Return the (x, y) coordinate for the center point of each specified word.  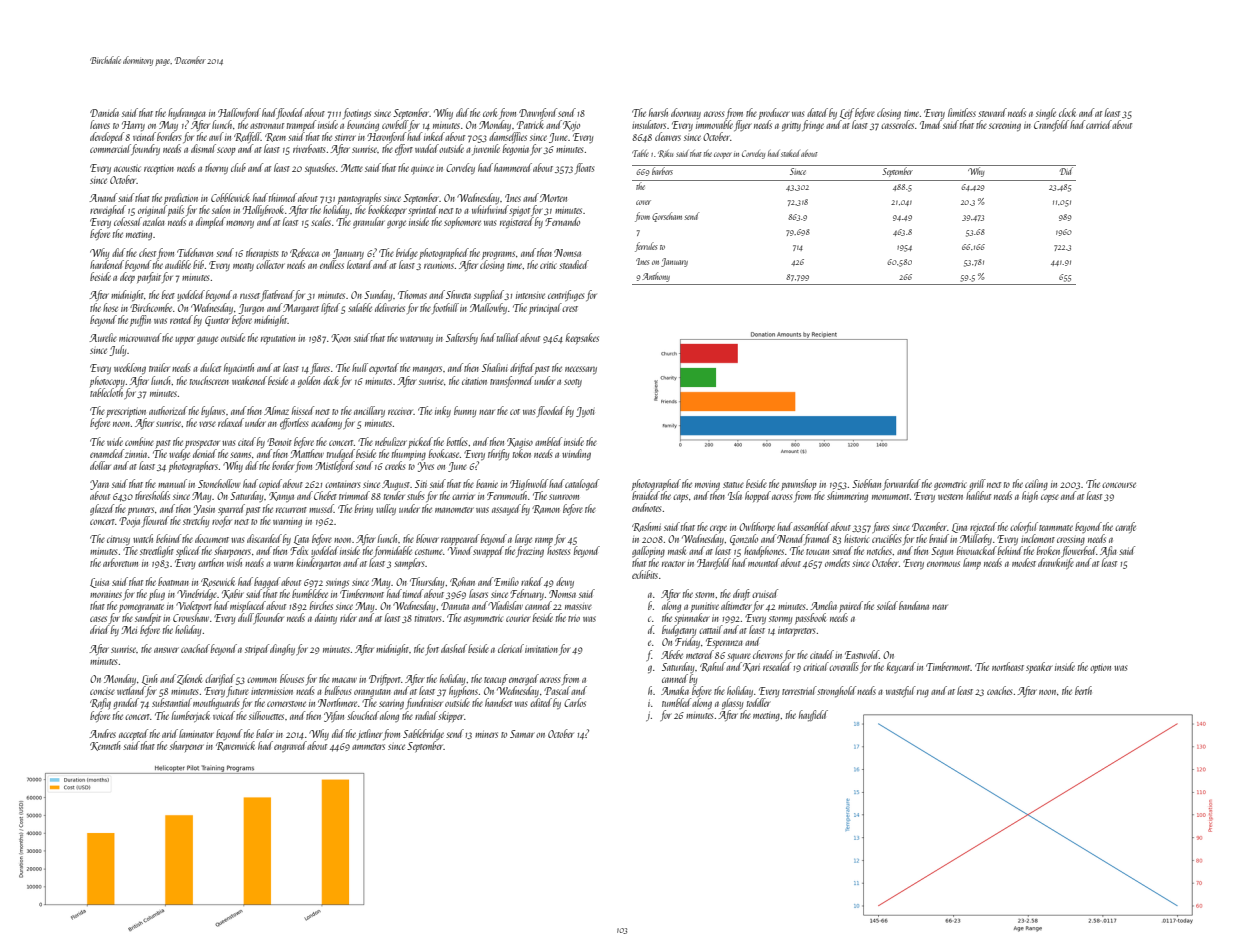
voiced (224, 715)
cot (515, 412)
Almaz (276, 410)
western (950, 497)
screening (1005, 127)
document (212, 538)
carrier (463, 497)
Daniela (104, 112)
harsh (658, 112)
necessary (581, 370)
